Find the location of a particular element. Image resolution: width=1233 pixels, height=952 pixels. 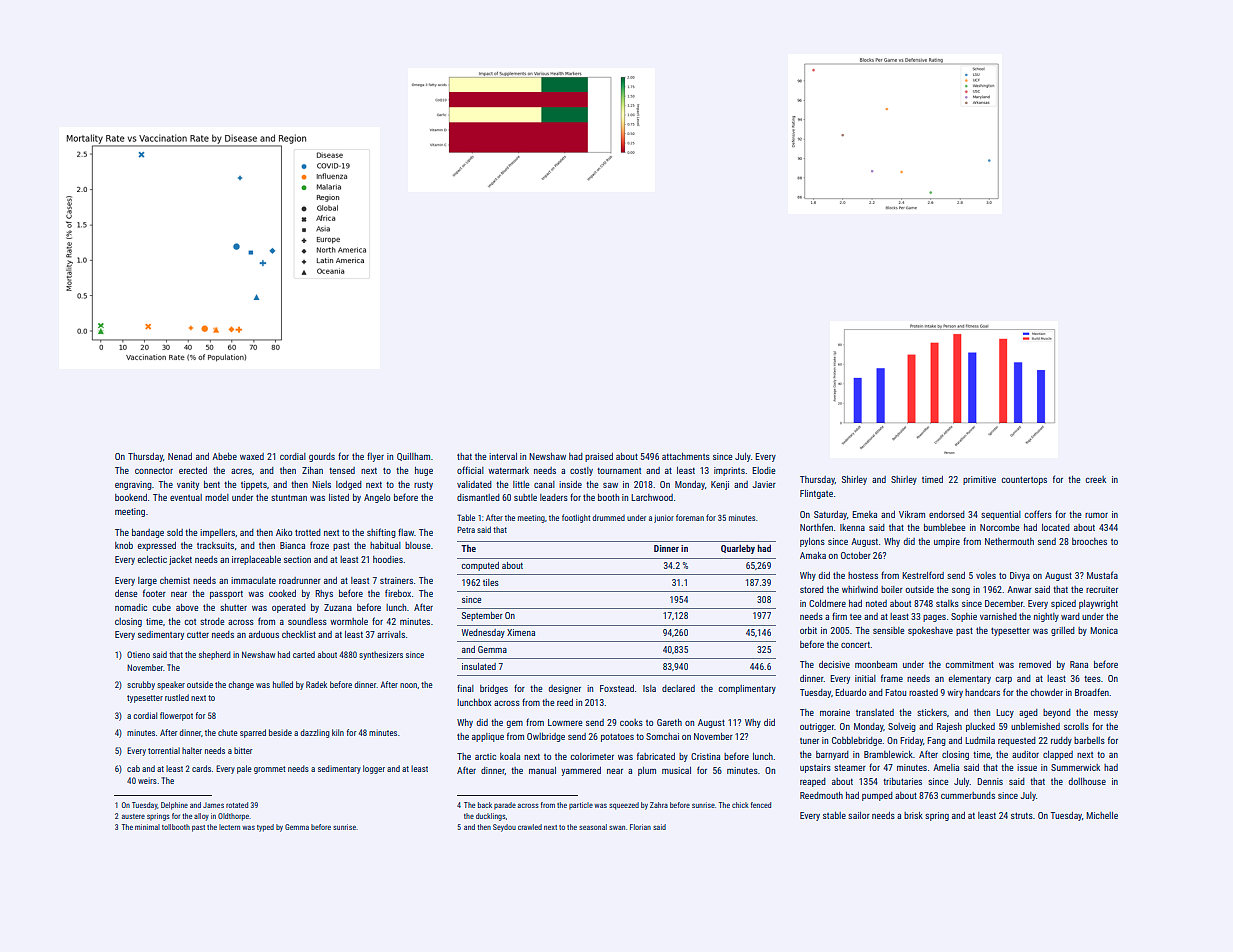

kiln is located at coordinates (338, 732).
